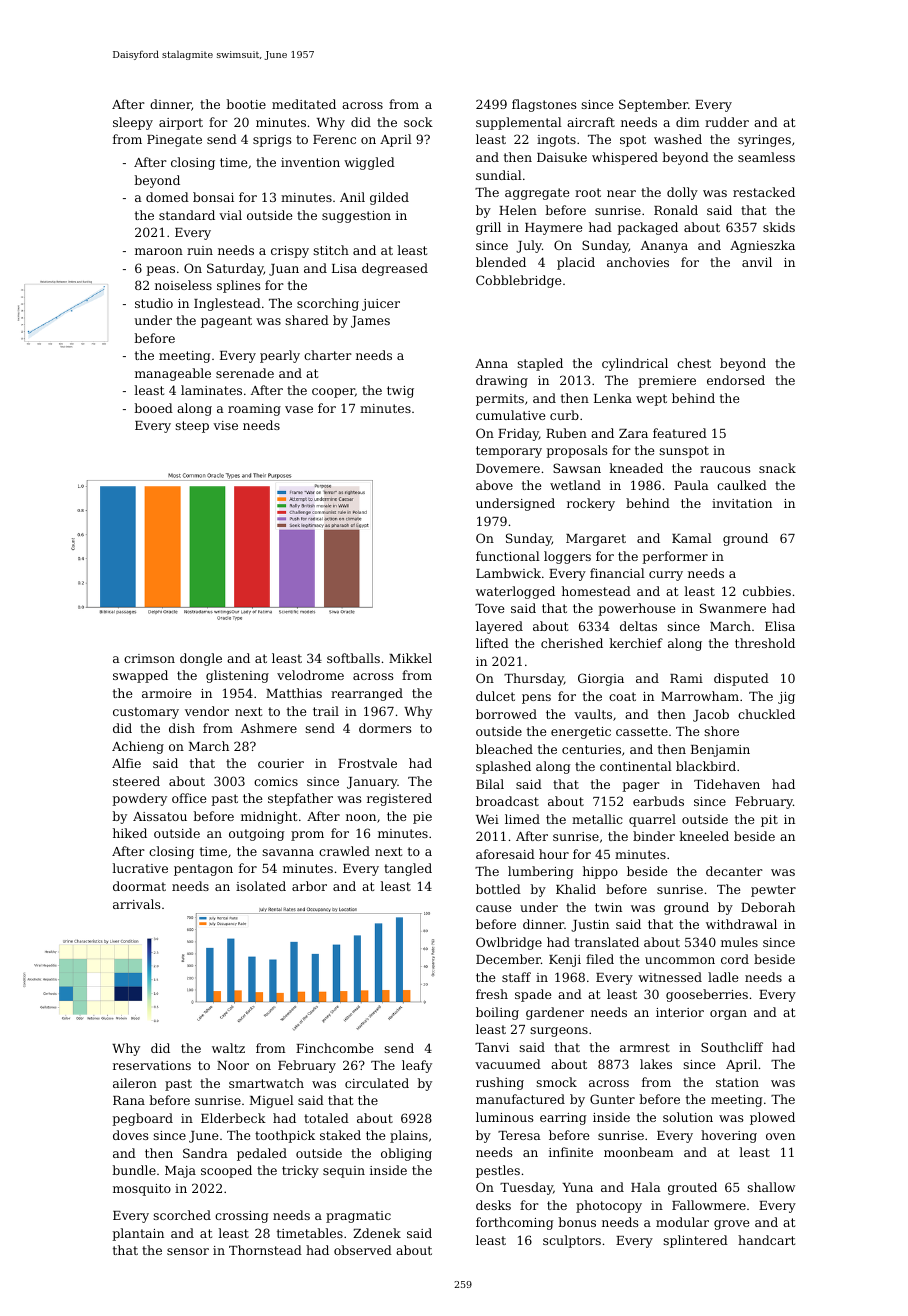 The width and height of the screenshot is (908, 1316). I want to click on sculptors, so click(572, 1241).
